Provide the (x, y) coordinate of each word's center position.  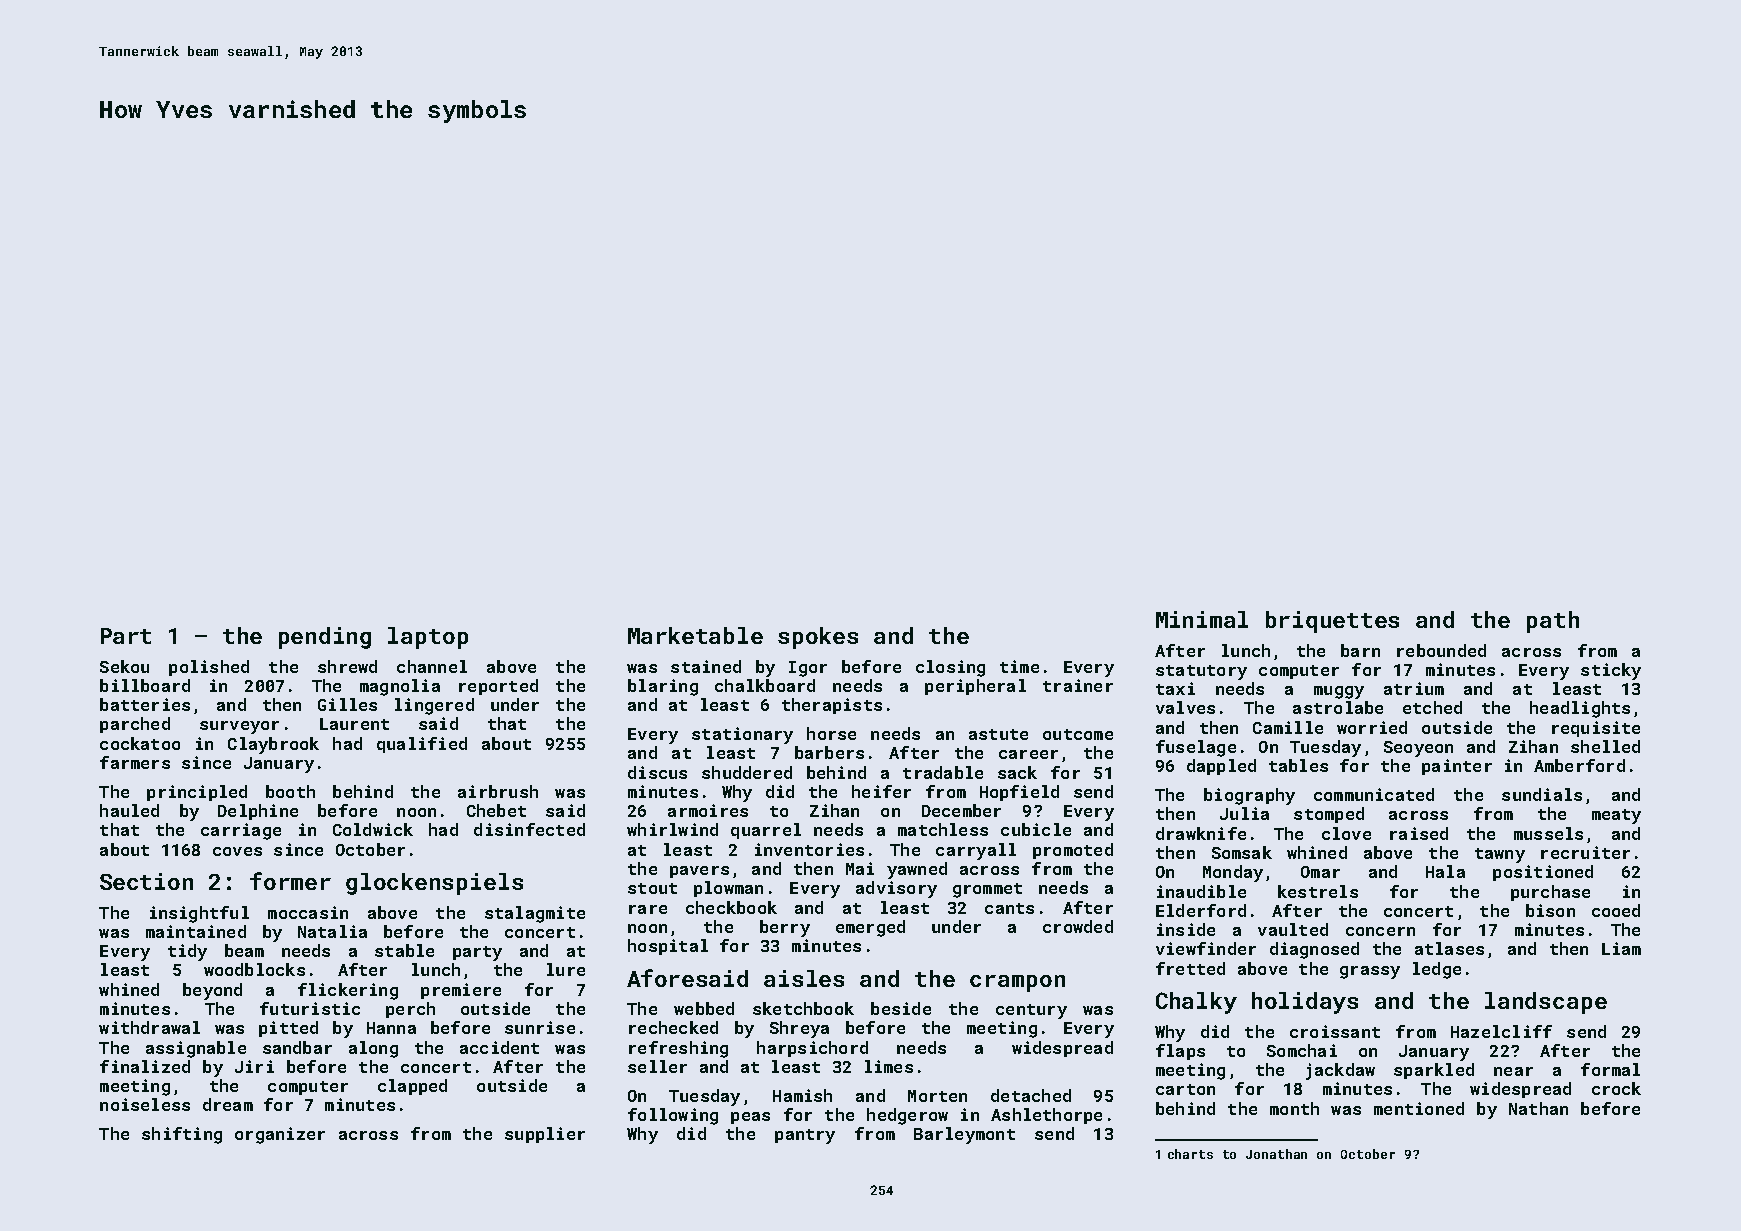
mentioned (1419, 1108)
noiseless (145, 1104)
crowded (1078, 926)
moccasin (308, 912)
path (1553, 622)
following (673, 1116)
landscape (1546, 1003)
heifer (881, 791)
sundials (1542, 794)
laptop (428, 638)
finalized (145, 1066)
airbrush (498, 791)
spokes (818, 638)
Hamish (802, 1095)
